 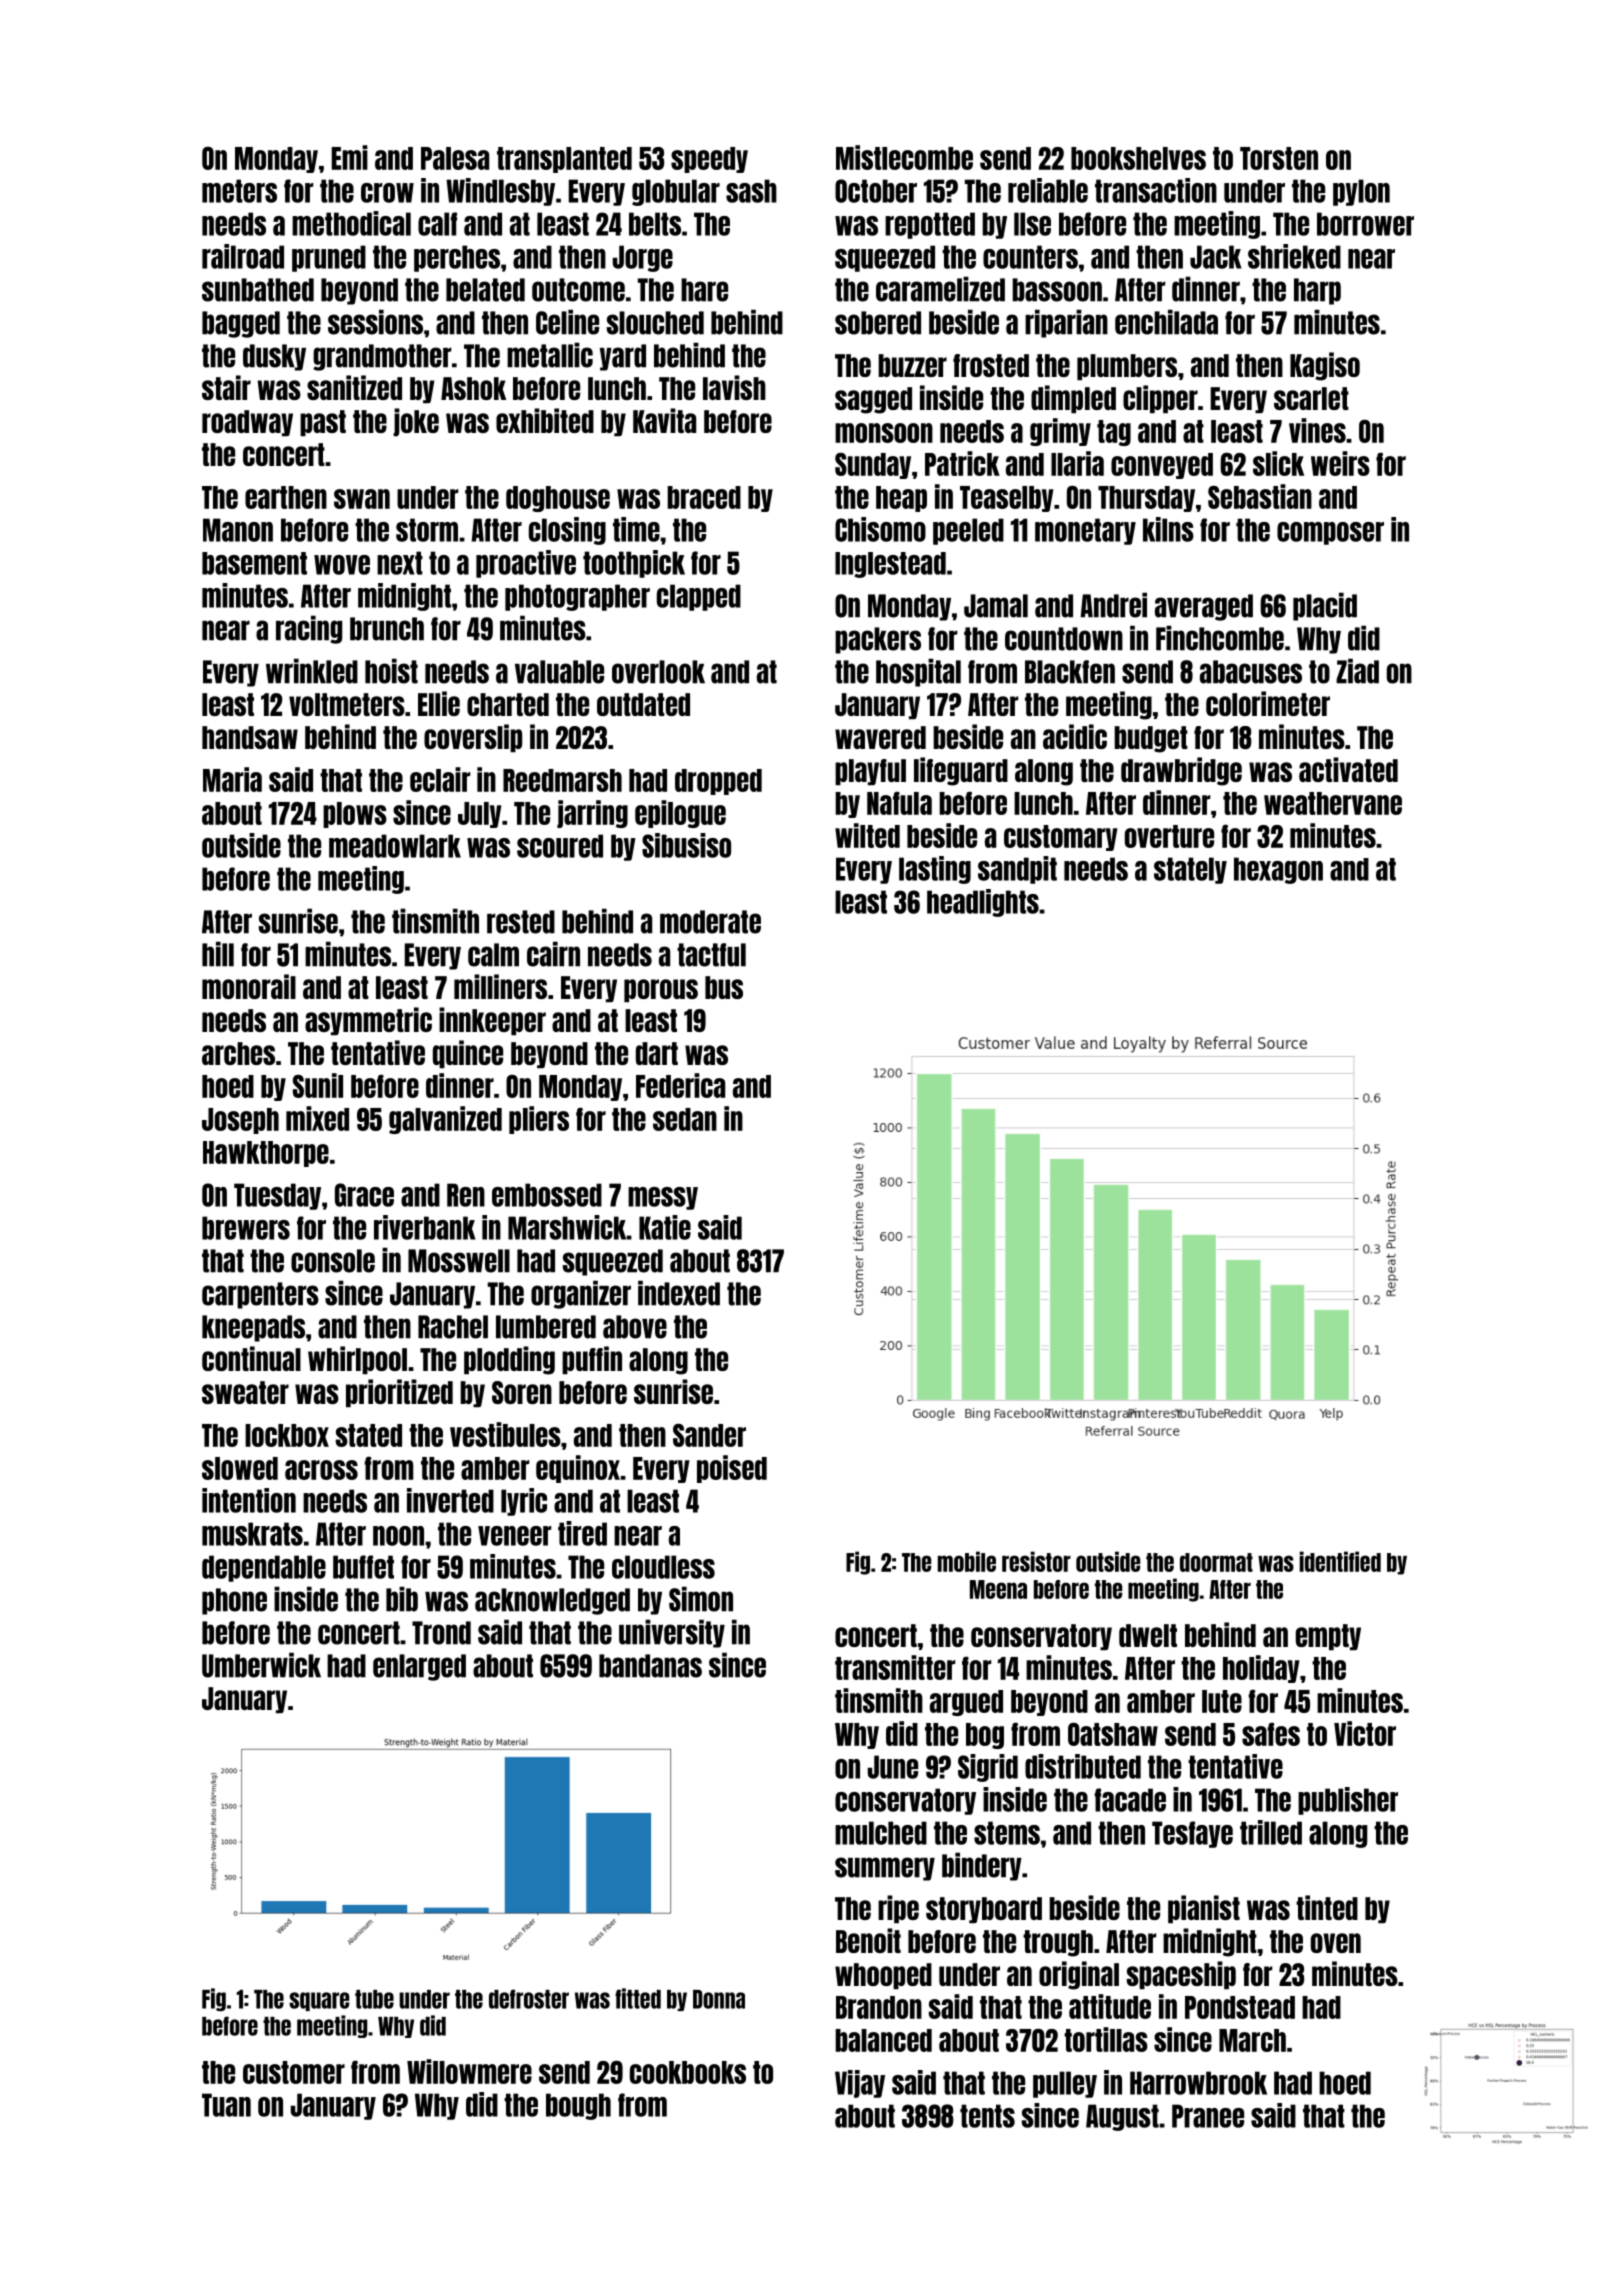 I want to click on tents, so click(x=987, y=2116).
